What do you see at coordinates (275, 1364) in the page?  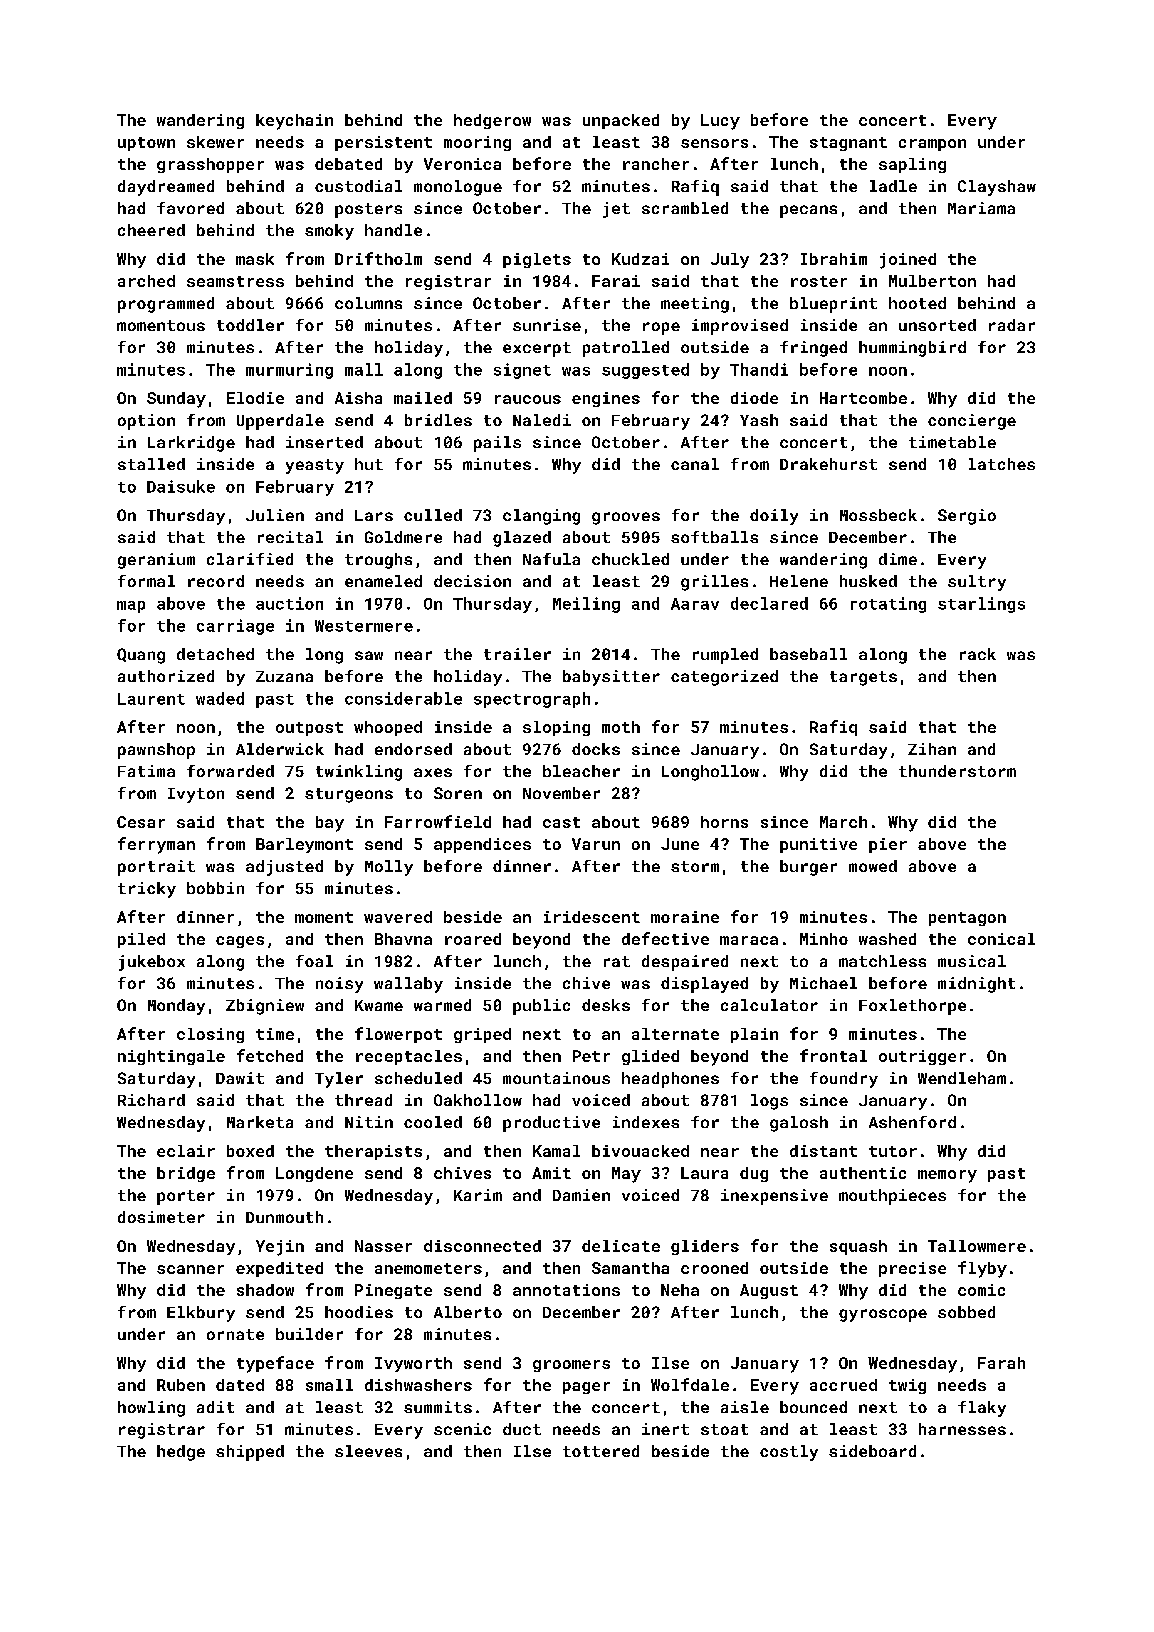 I see `typeface` at bounding box center [275, 1364].
